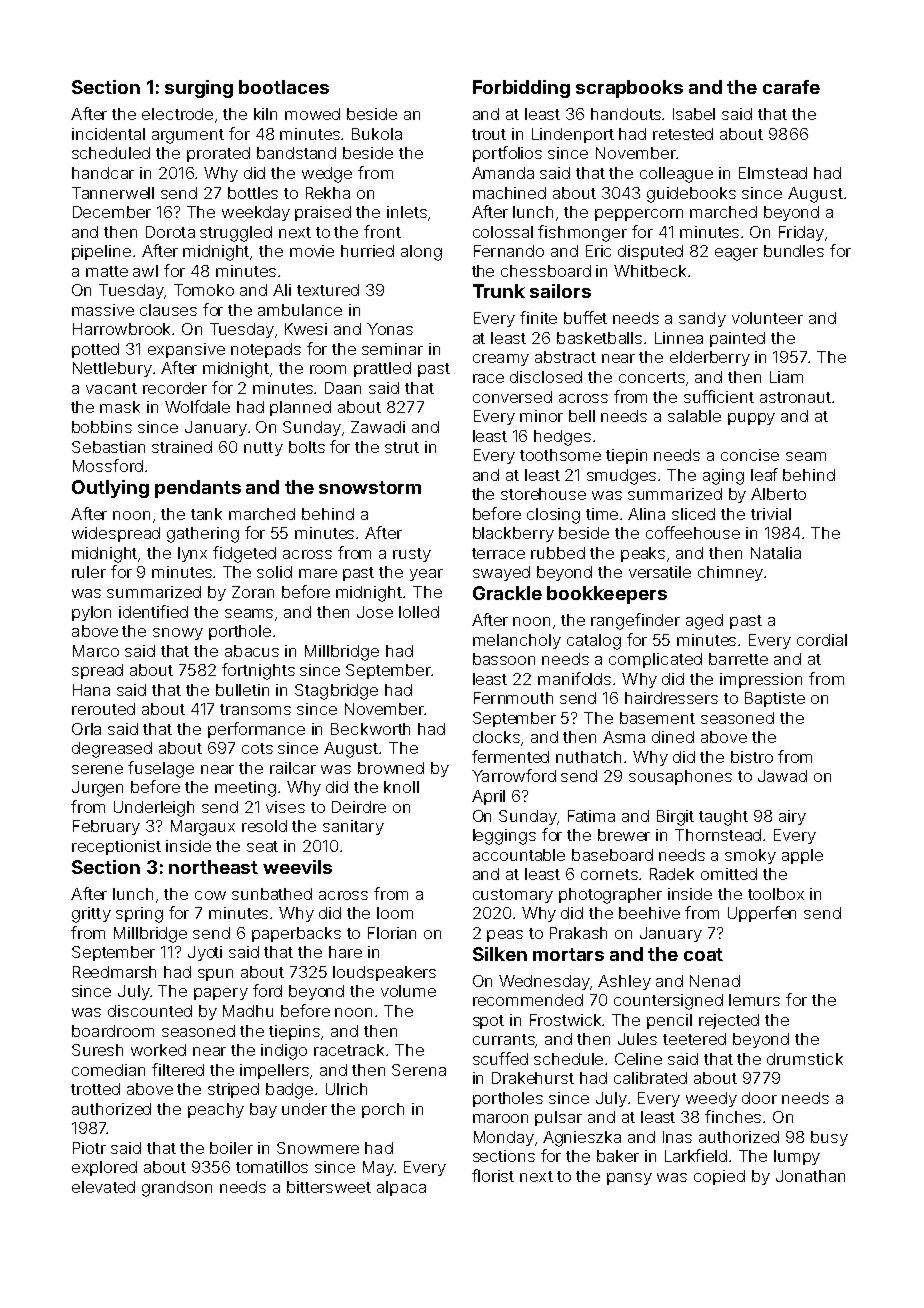 This screenshot has height=1308, width=924. What do you see at coordinates (401, 1188) in the screenshot?
I see `alpaca` at bounding box center [401, 1188].
